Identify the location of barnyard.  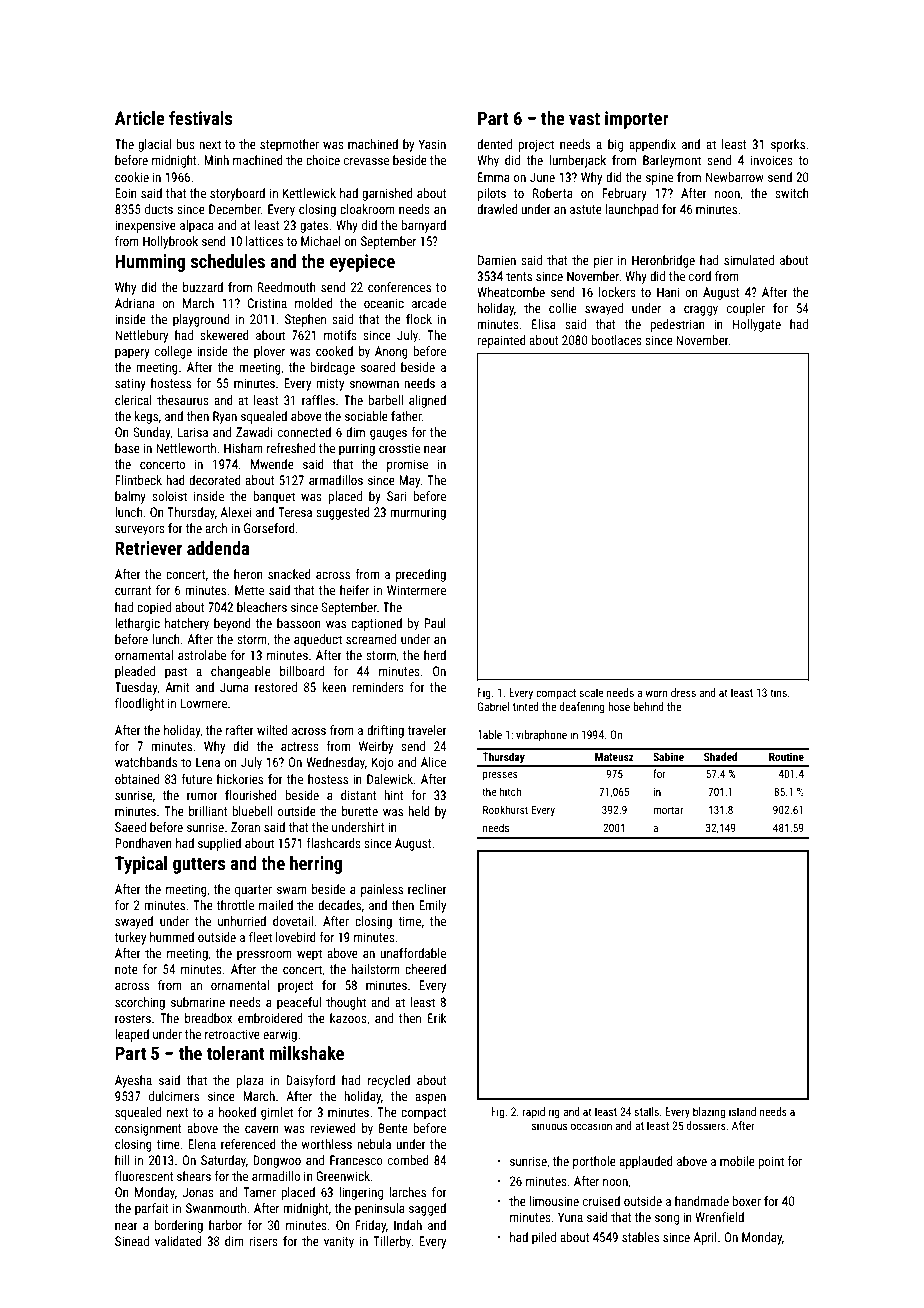
(424, 226).
